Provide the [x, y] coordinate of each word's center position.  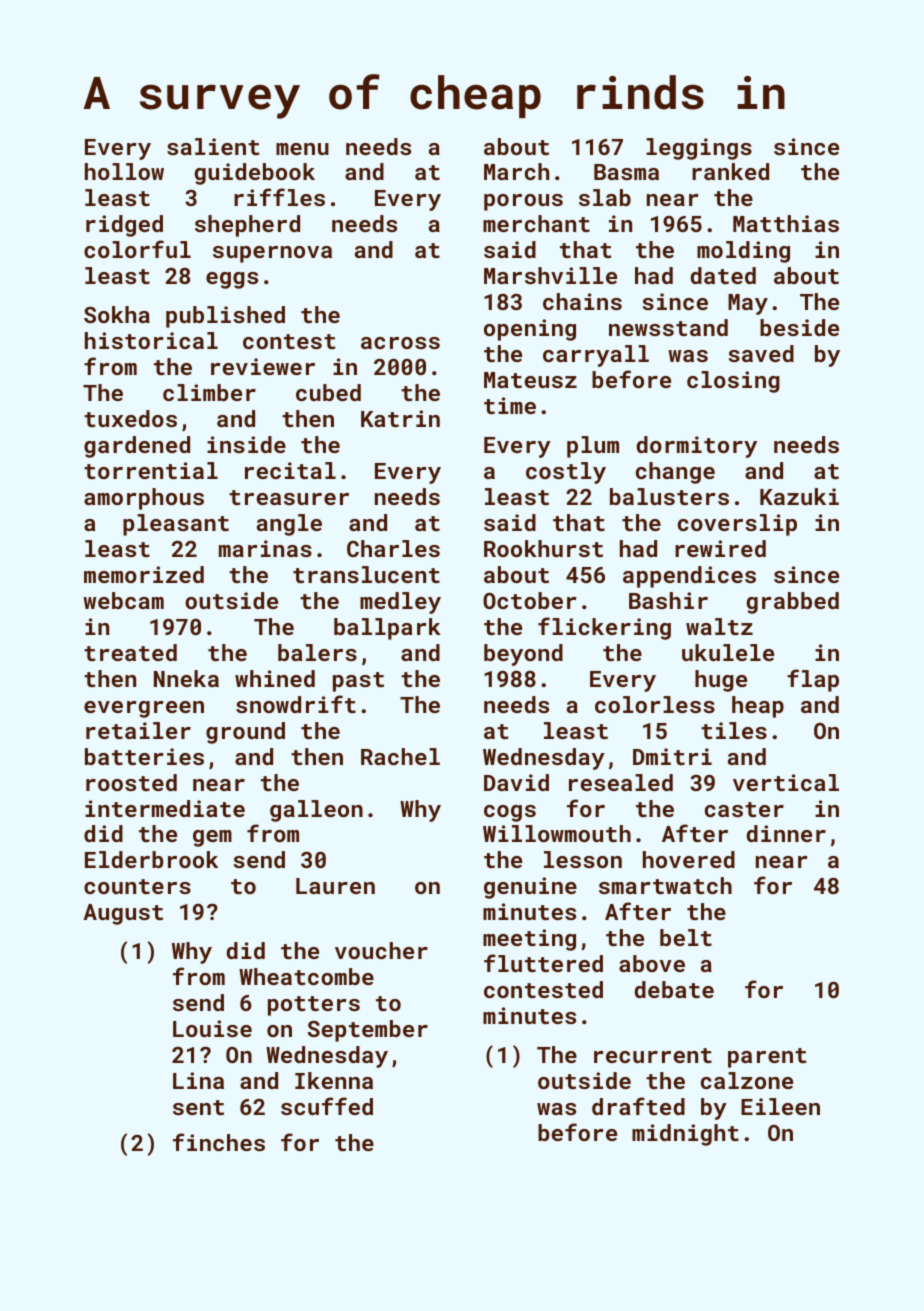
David [516, 782]
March [516, 171]
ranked [730, 171]
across [400, 343]
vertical [786, 782]
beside [799, 327]
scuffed [327, 1106]
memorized [144, 574]
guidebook [255, 174]
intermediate [165, 808]
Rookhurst [543, 548]
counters [137, 886]
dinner [786, 833]
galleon [316, 811]
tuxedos [130, 418]
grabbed [793, 603]
